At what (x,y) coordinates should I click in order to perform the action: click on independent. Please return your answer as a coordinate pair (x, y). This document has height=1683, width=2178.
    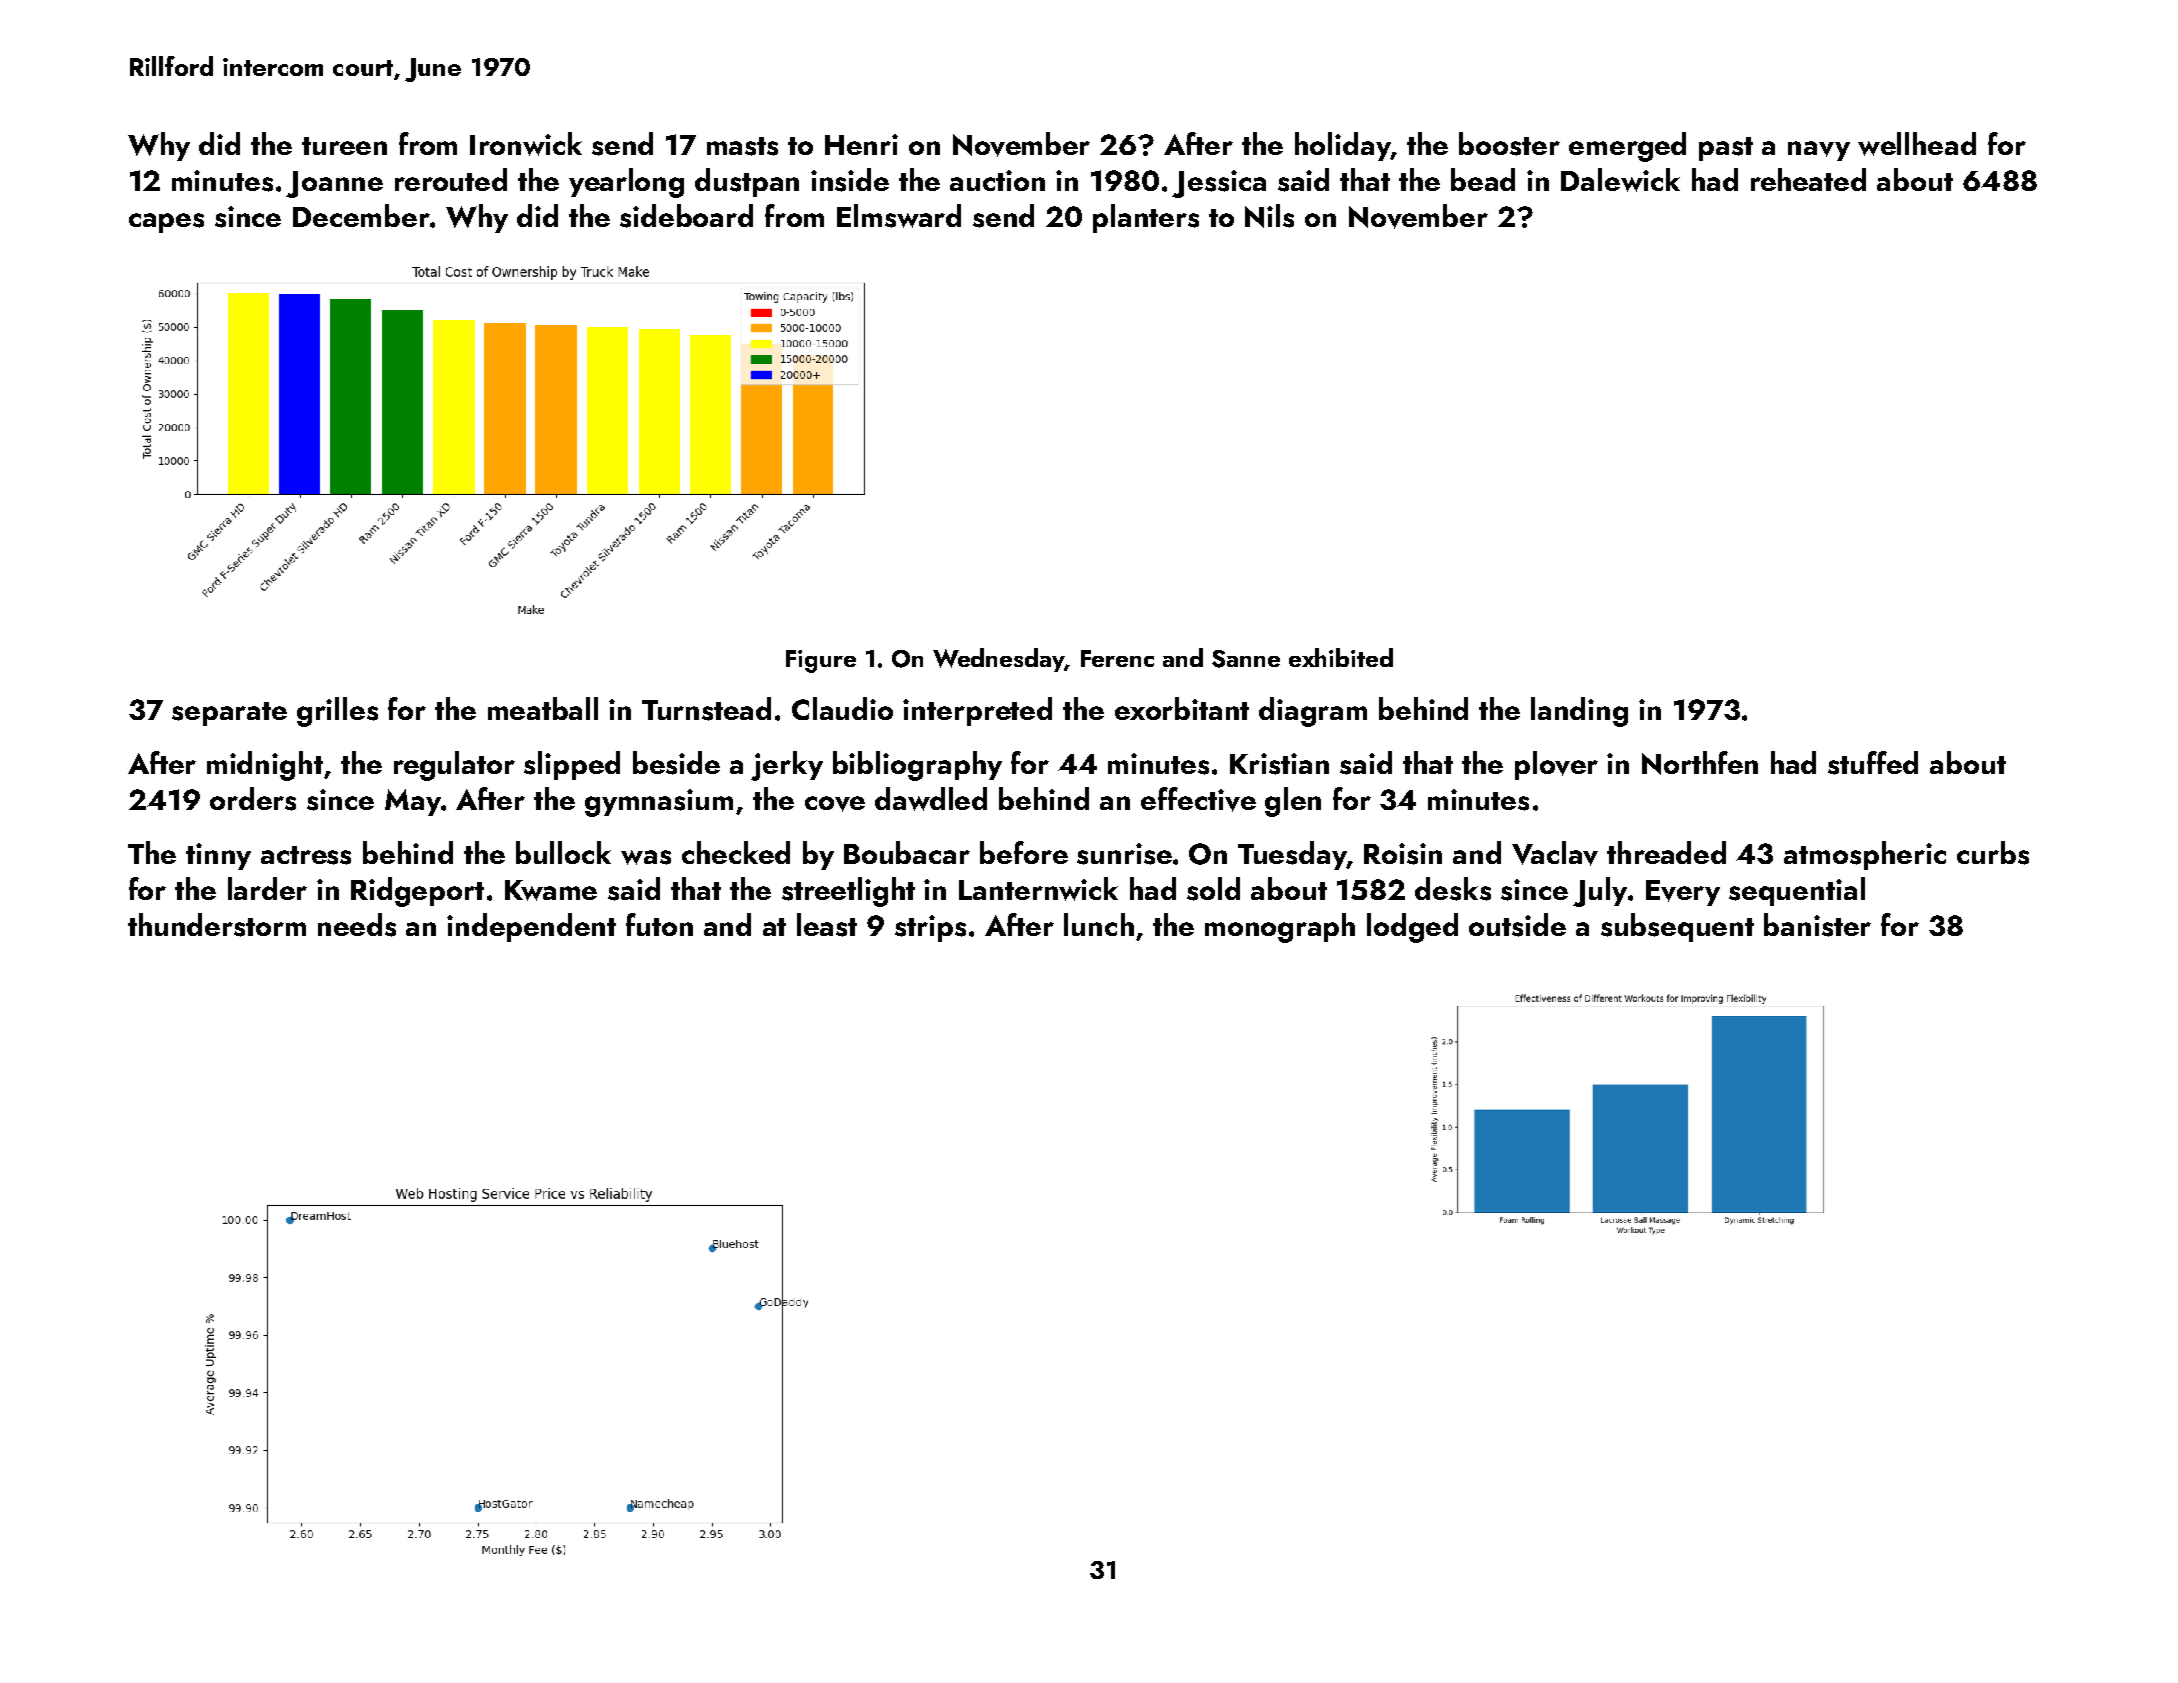
    Looking at the image, I should click on (531, 927).
